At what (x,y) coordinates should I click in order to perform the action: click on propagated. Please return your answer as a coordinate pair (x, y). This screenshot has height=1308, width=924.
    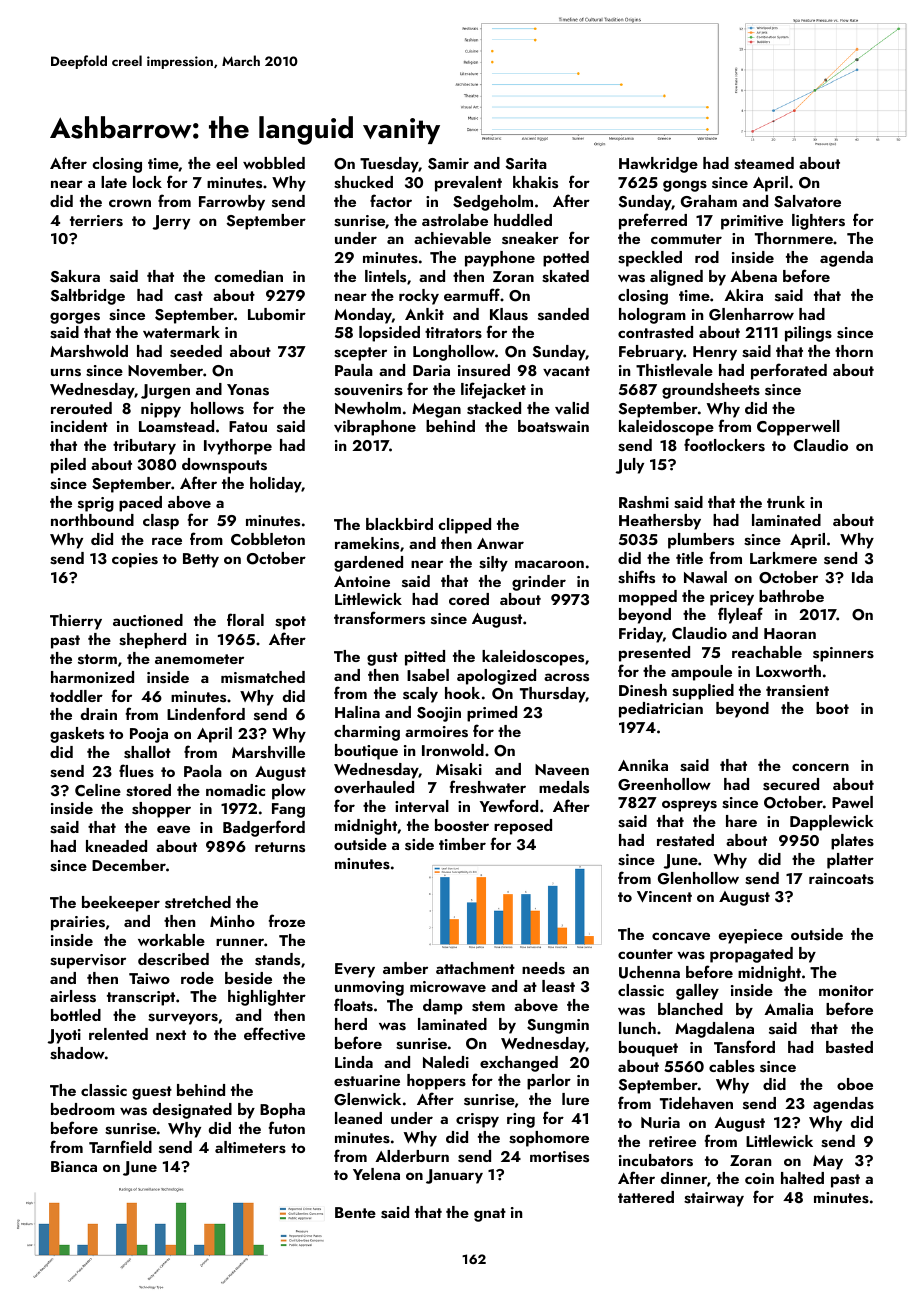
    Looking at the image, I should click on (751, 955).
